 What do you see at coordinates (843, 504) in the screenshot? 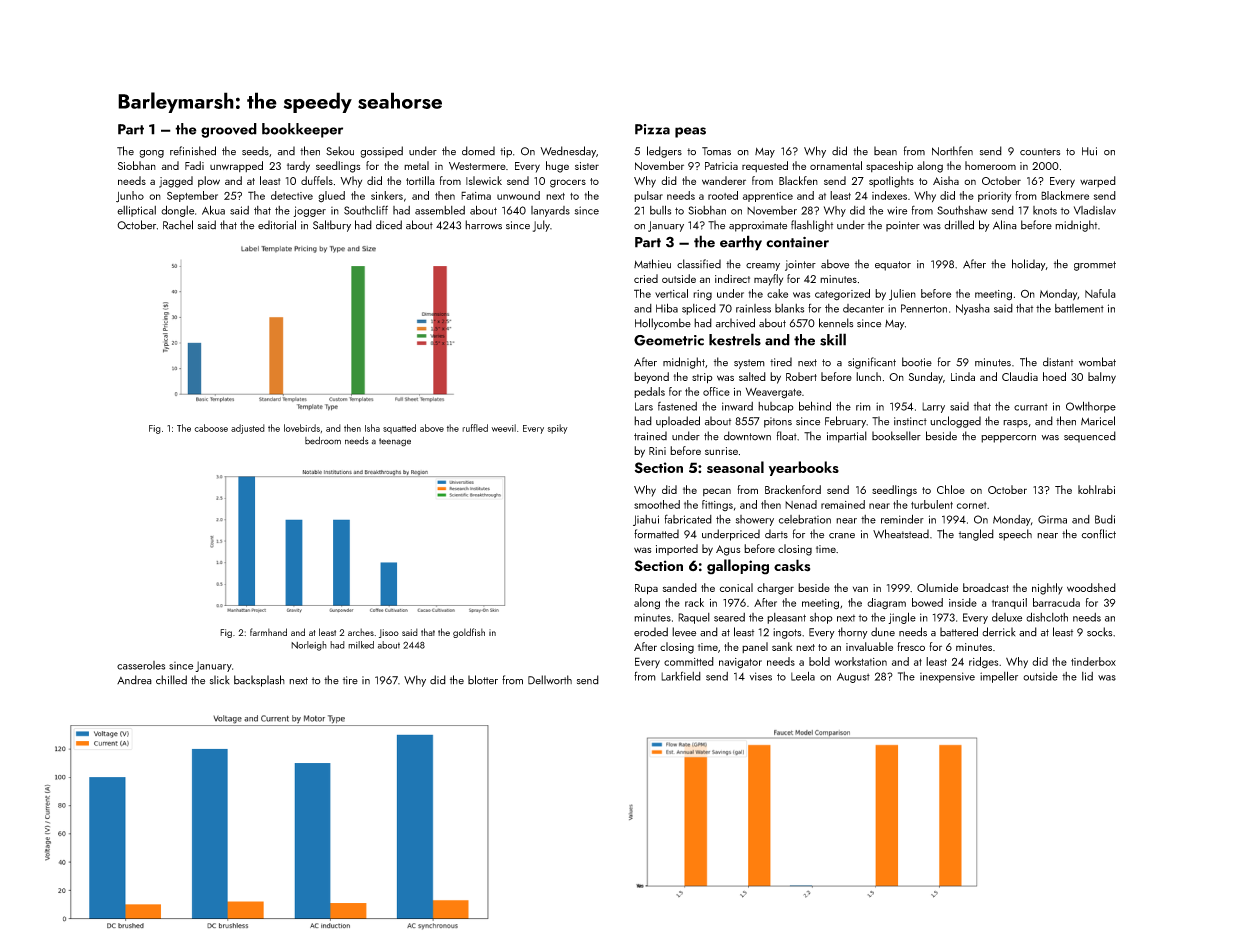
I see `remained` at bounding box center [843, 504].
